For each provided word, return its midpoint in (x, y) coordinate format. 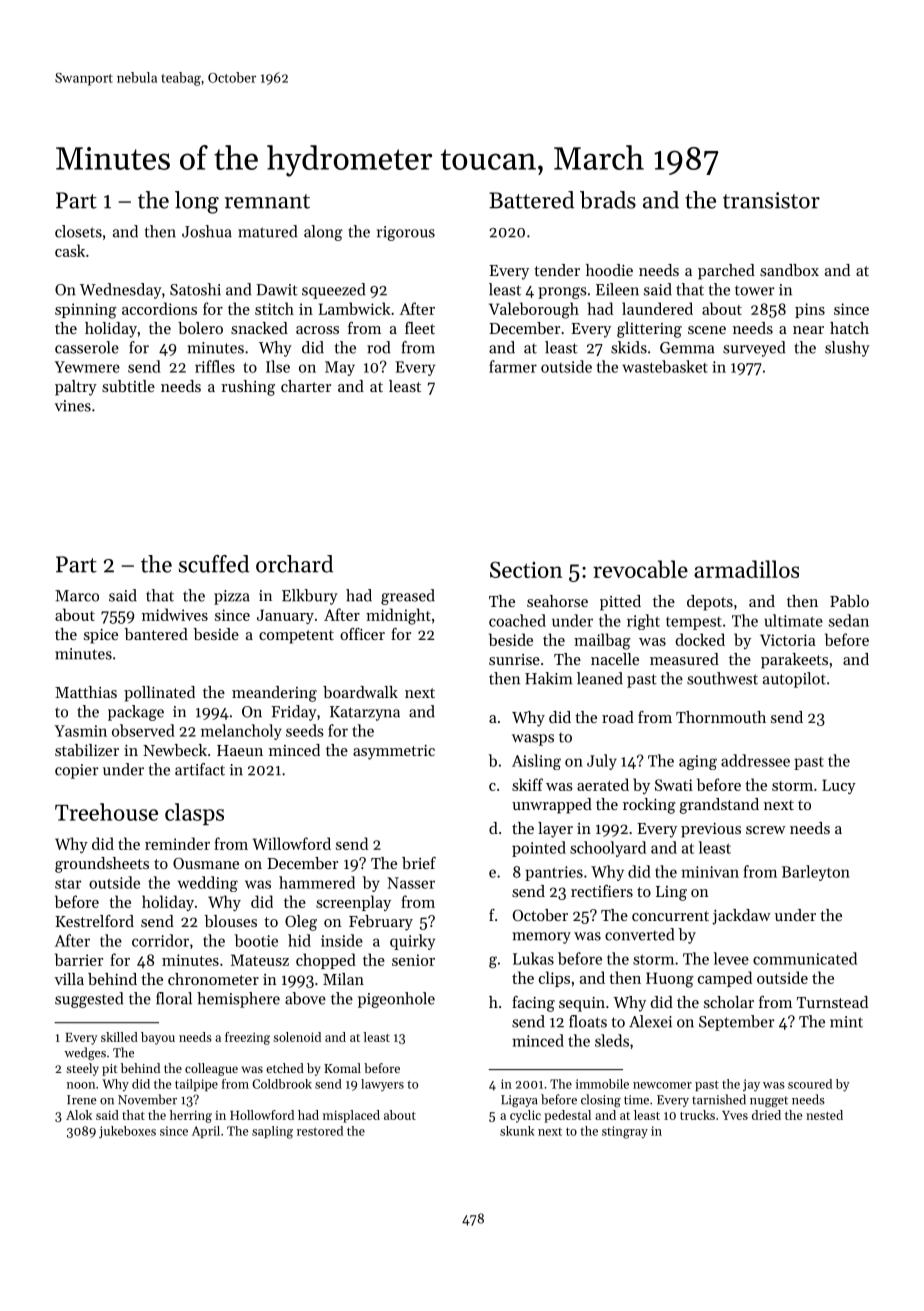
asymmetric (394, 752)
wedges (85, 1053)
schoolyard (608, 849)
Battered (531, 200)
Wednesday (121, 291)
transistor (771, 200)
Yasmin (80, 731)
